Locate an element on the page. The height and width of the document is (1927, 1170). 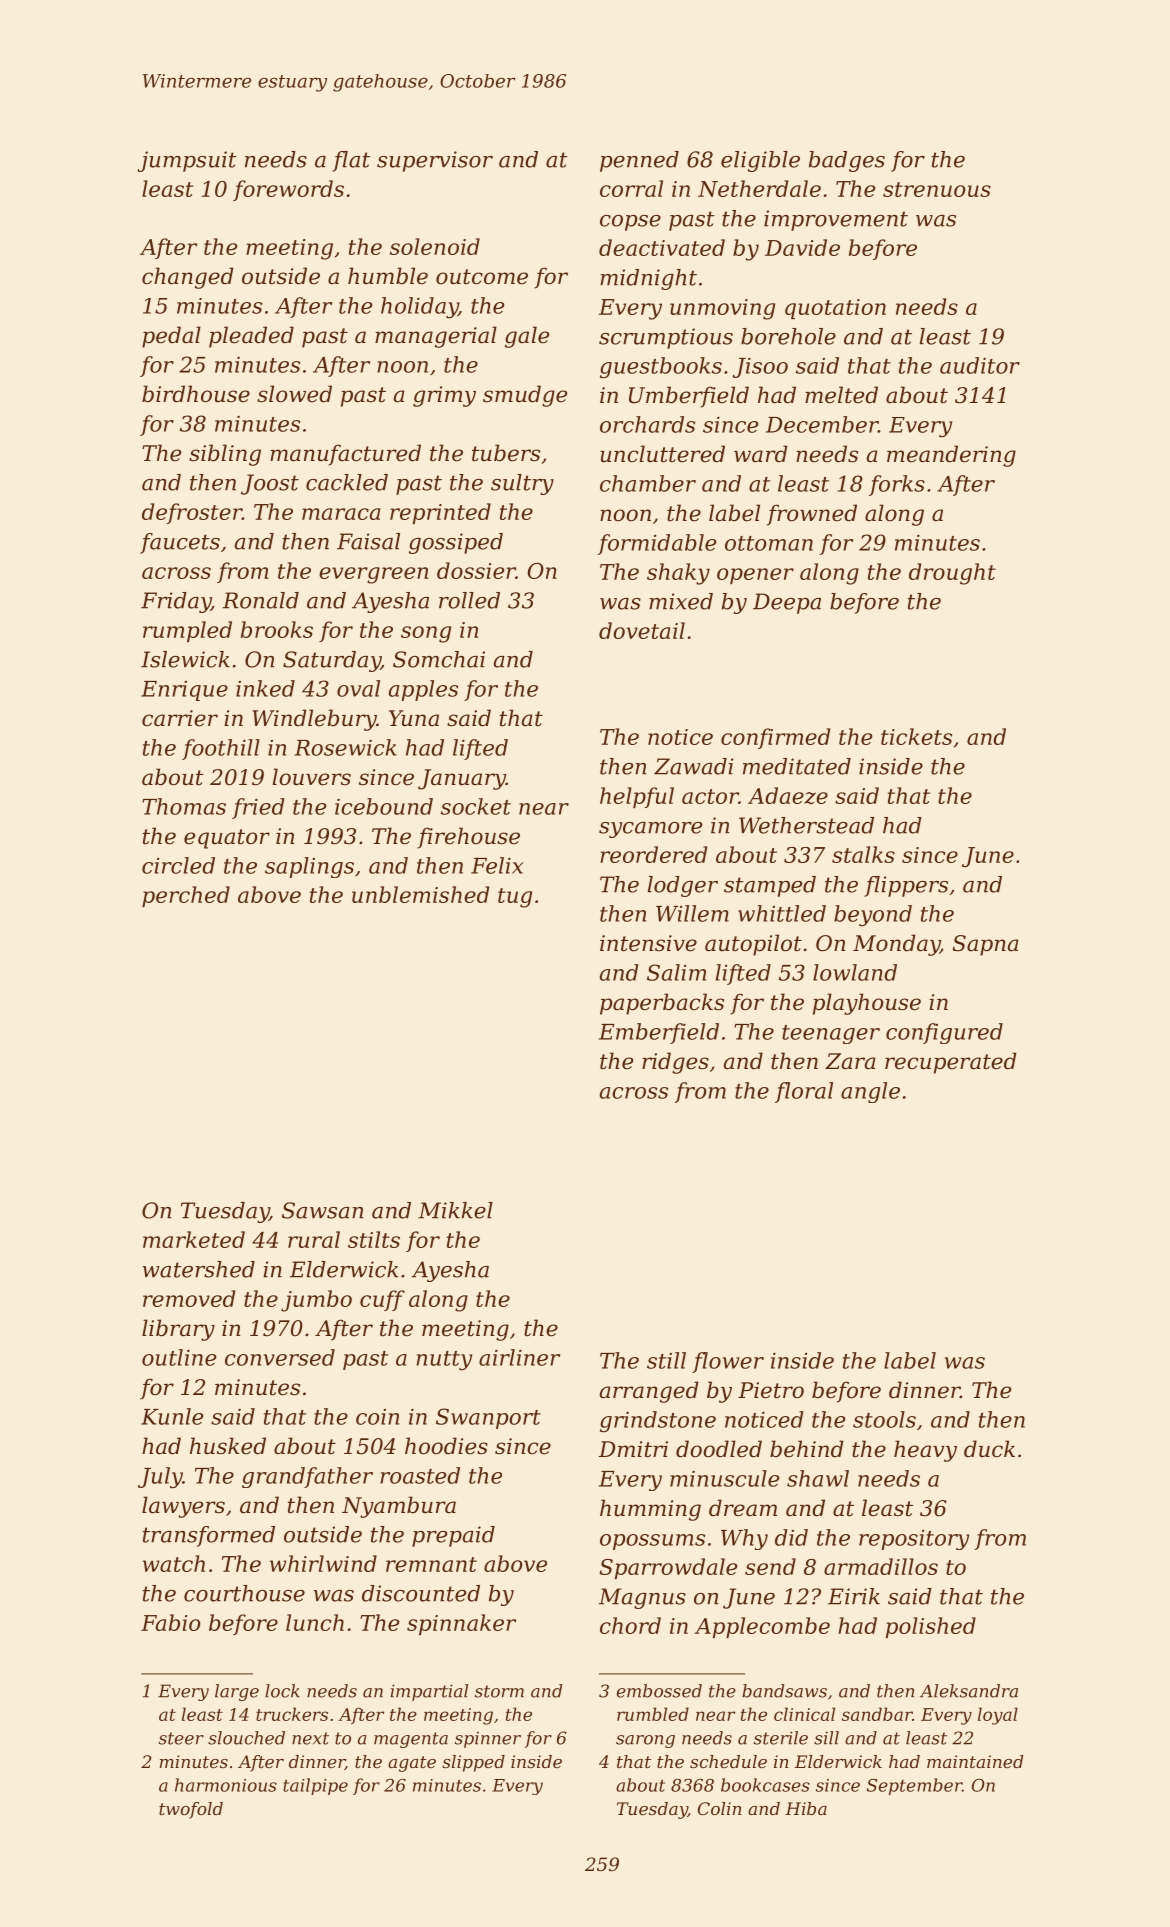
polished is located at coordinates (931, 1627).
